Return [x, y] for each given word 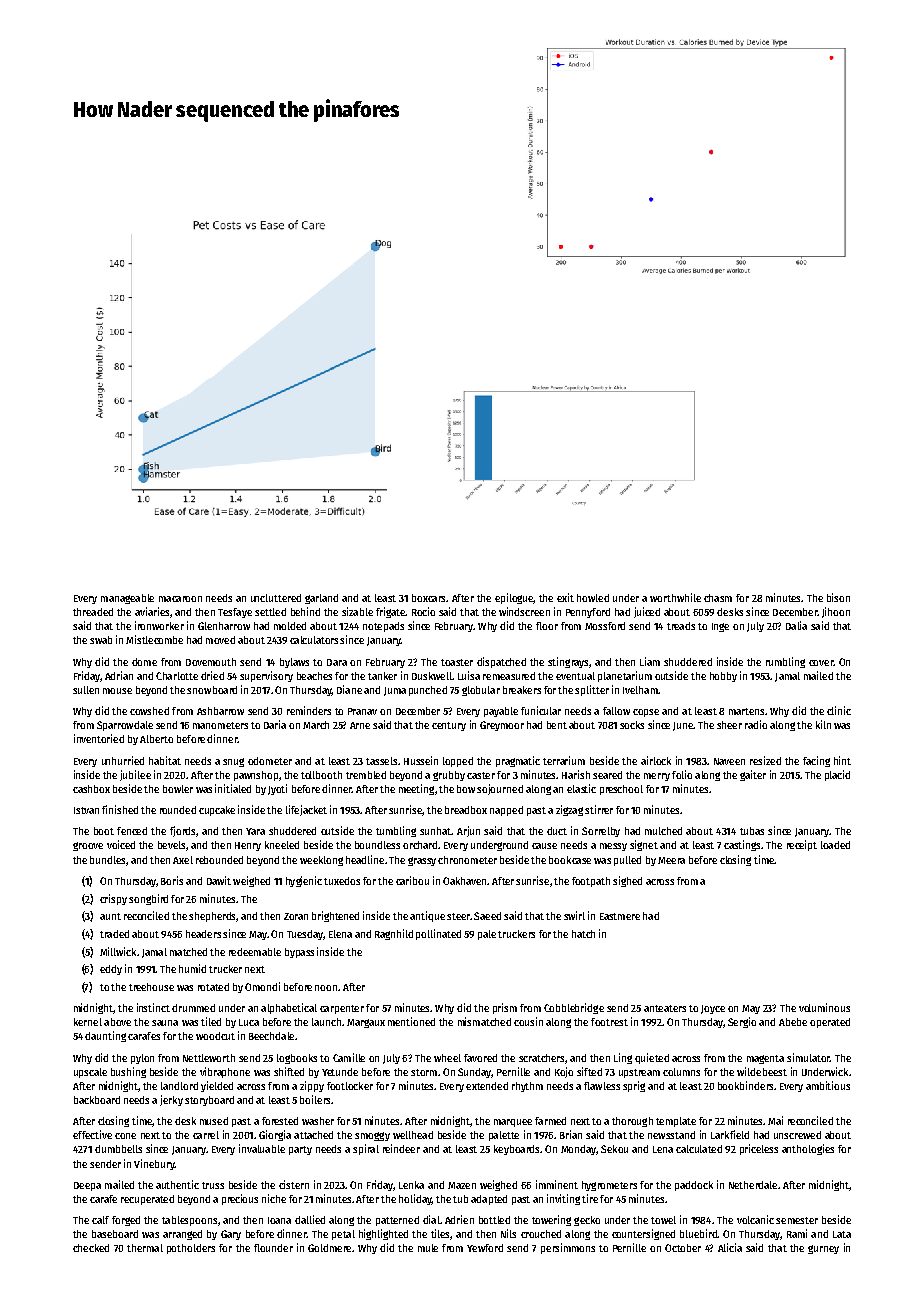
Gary [231, 1235]
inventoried [99, 738]
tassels [381, 761]
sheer [729, 725]
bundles [107, 860]
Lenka [411, 1185]
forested [280, 1121]
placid [837, 775]
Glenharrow [224, 626]
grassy [422, 861]
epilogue [514, 598]
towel [663, 1220]
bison [838, 597]
